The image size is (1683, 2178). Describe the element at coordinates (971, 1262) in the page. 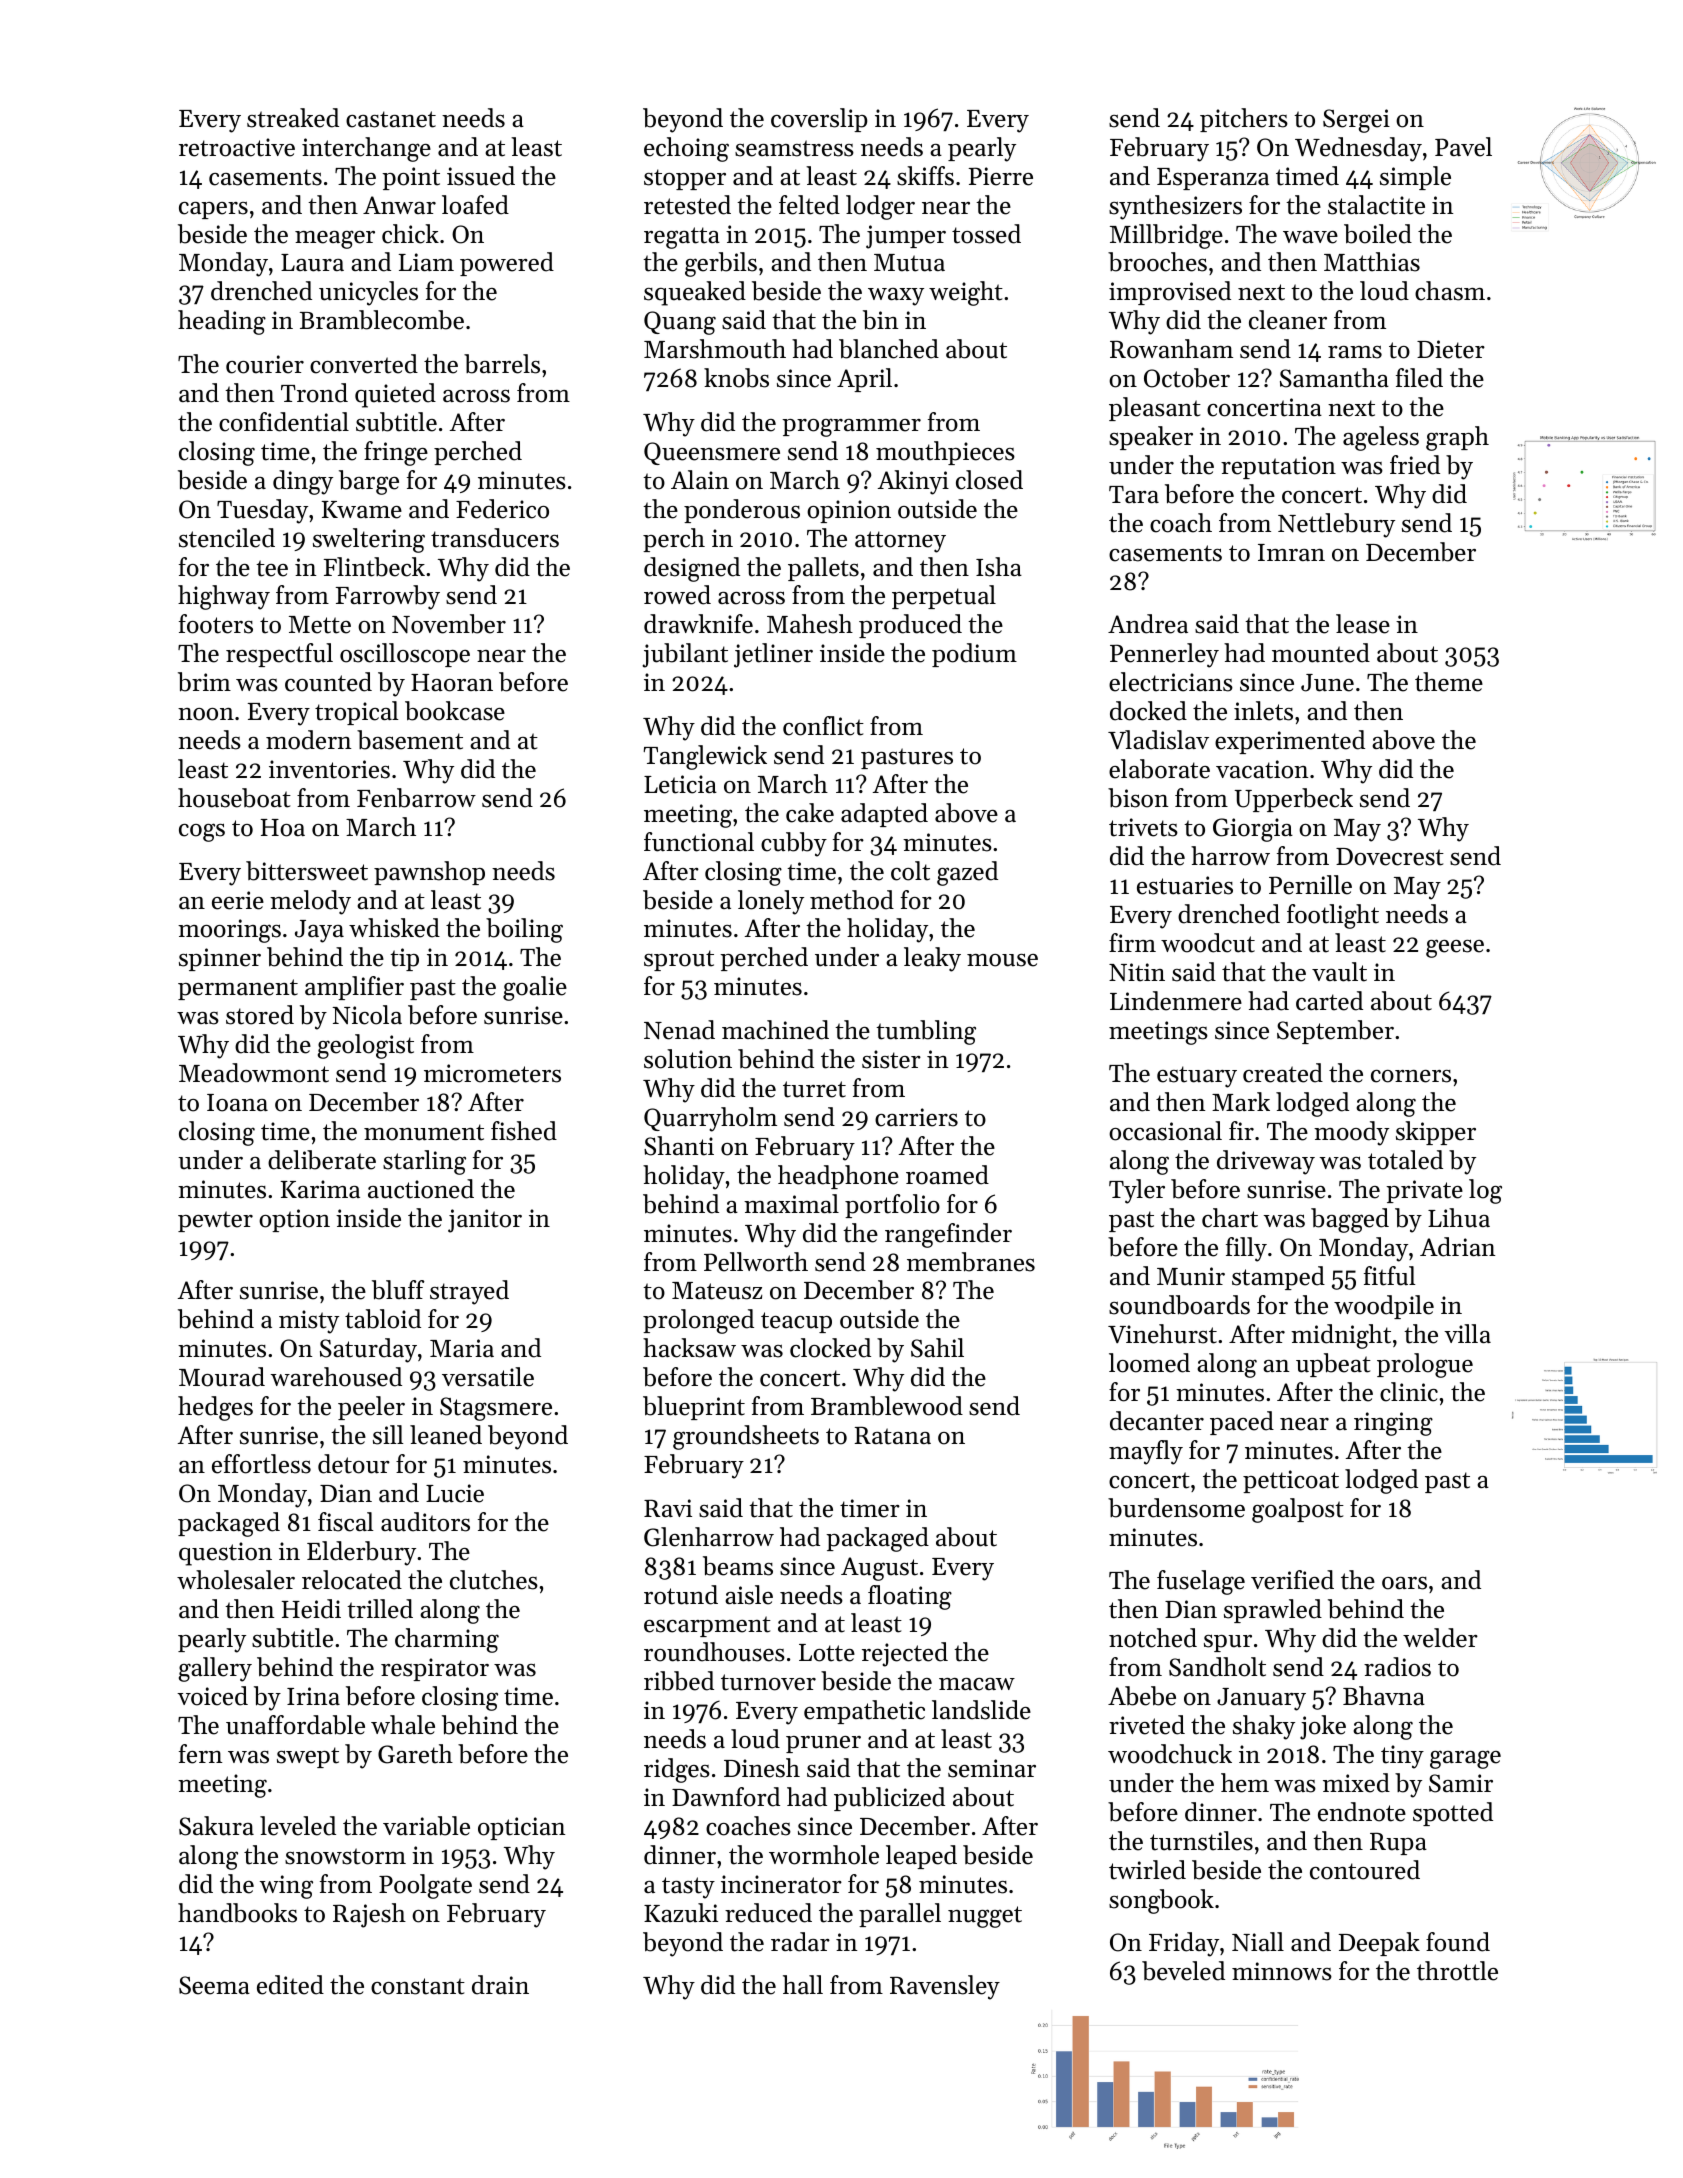

I see `membranes` at that location.
